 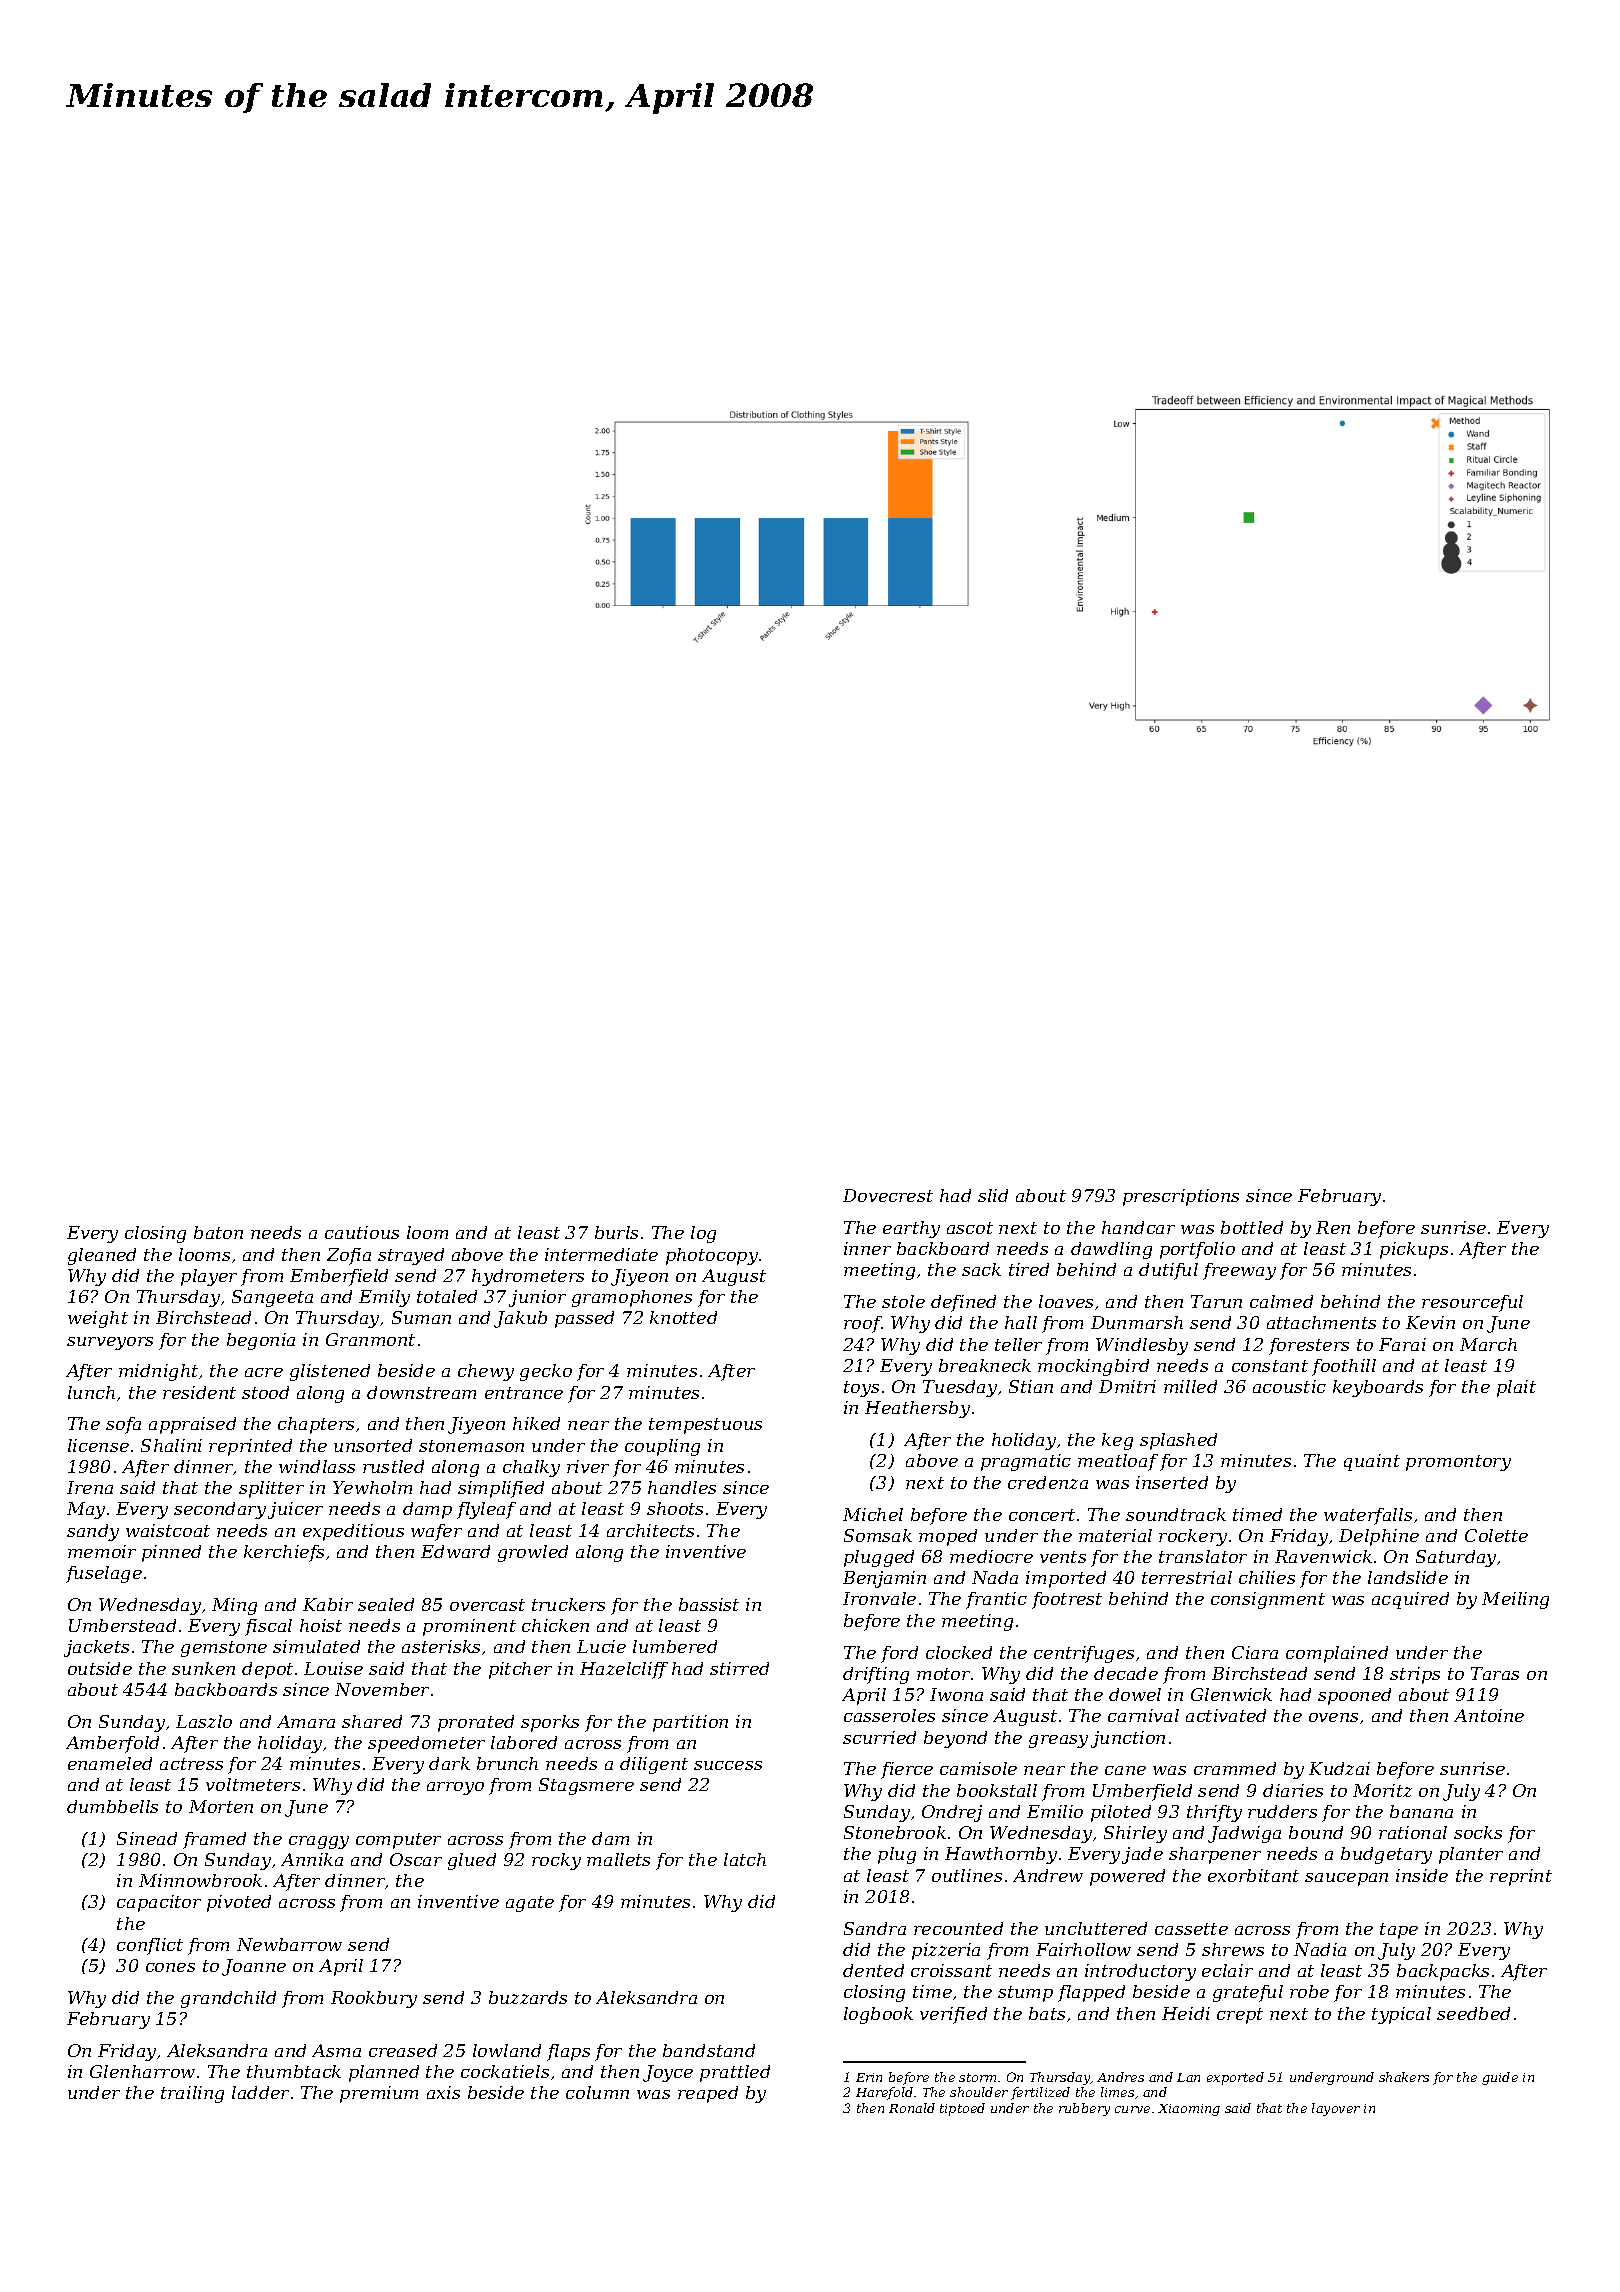 What do you see at coordinates (981, 1269) in the screenshot?
I see `sack` at bounding box center [981, 1269].
